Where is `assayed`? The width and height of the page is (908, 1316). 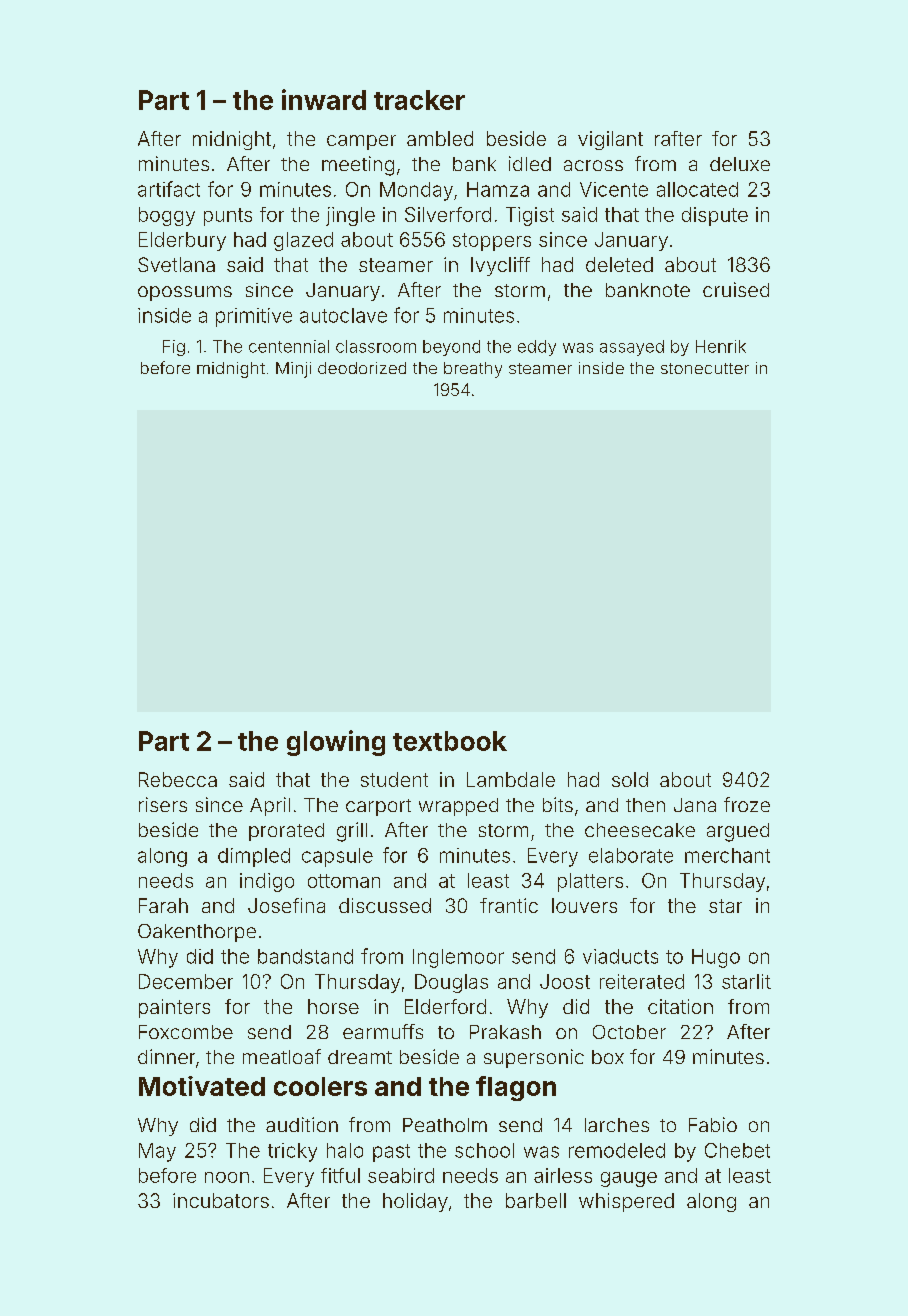
assayed is located at coordinates (632, 348).
